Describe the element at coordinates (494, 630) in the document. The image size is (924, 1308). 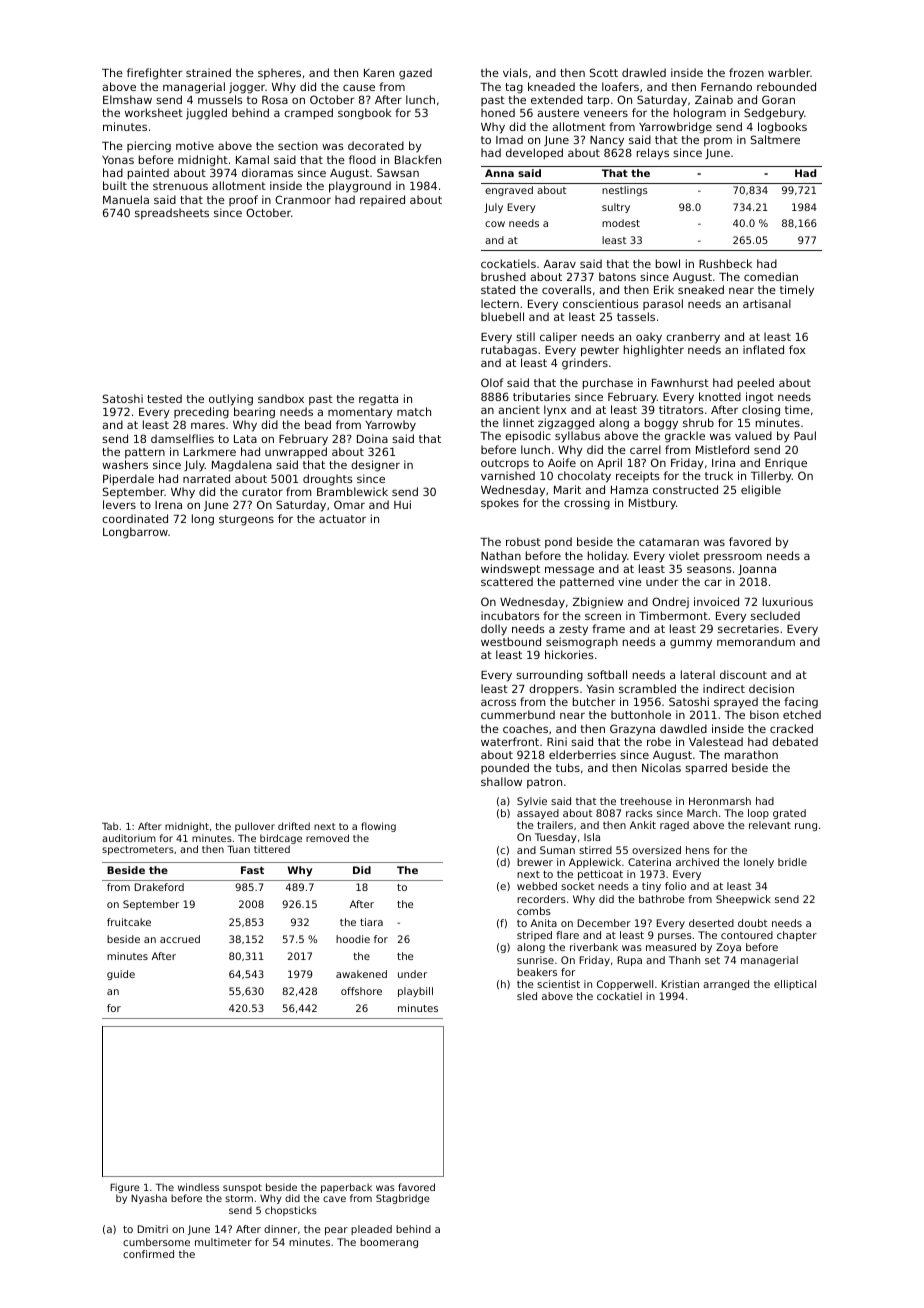
I see `dolly` at that location.
